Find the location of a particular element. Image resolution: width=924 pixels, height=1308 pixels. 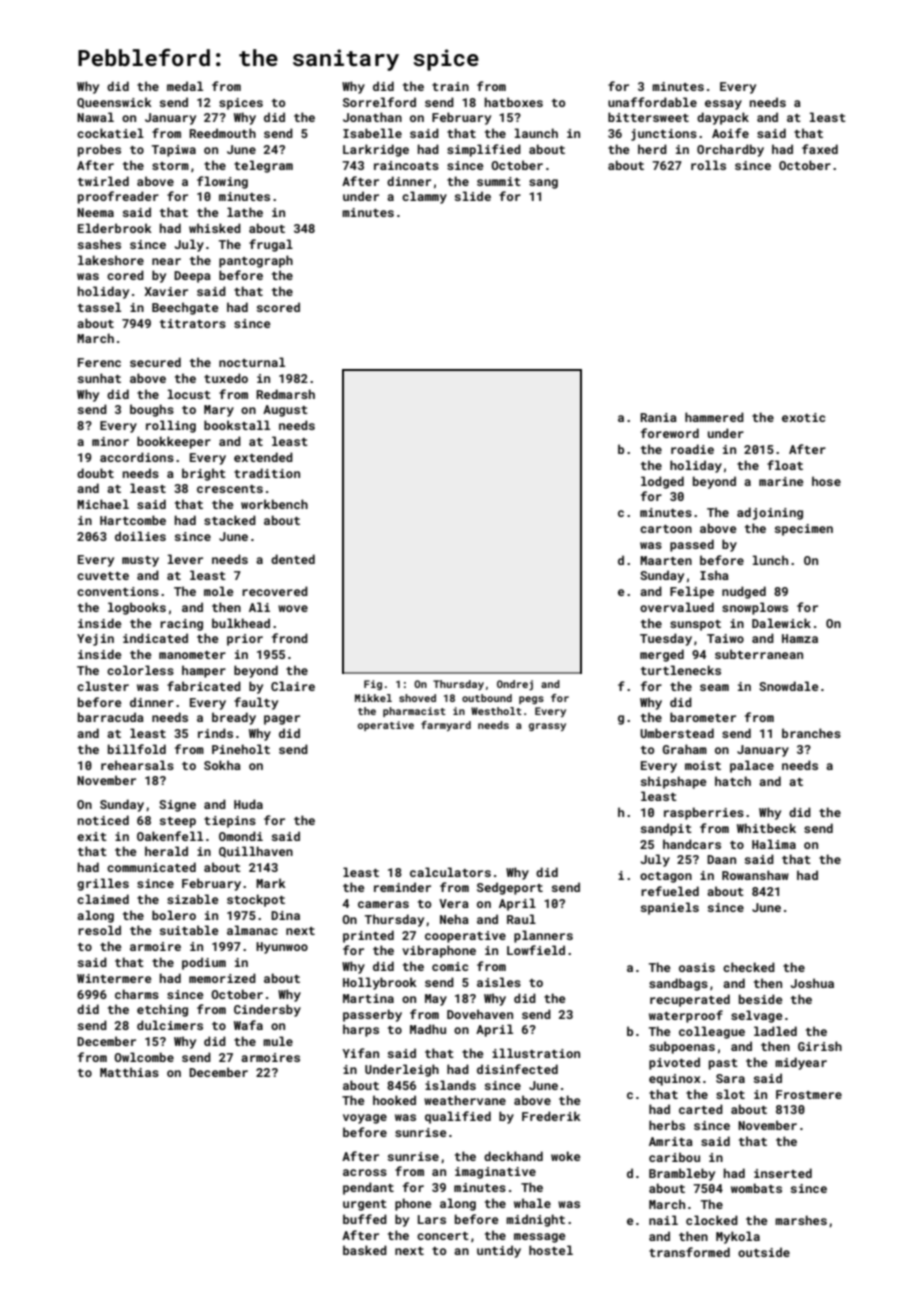

spaniels is located at coordinates (670, 908).
